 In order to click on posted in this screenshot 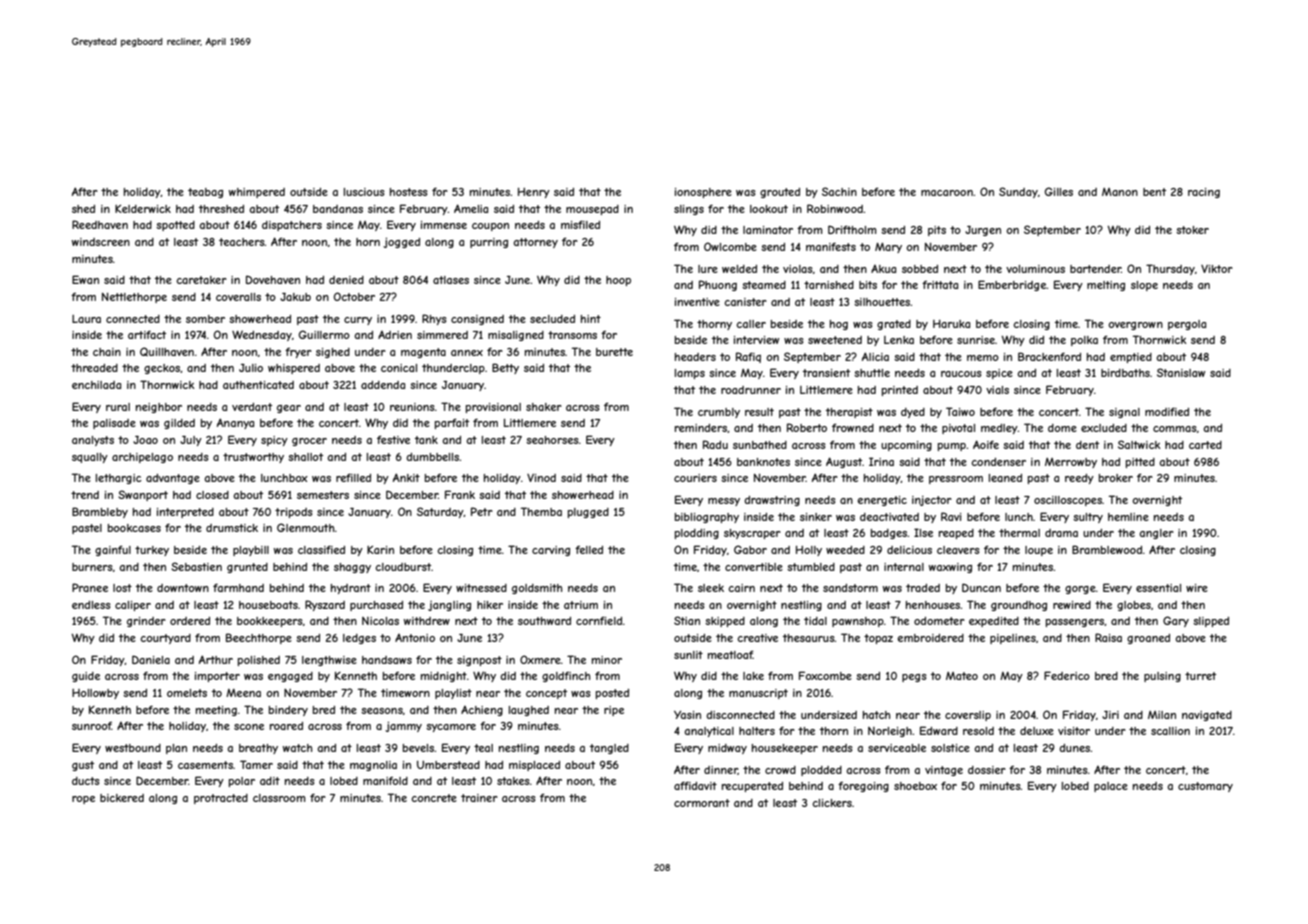, I will do `click(612, 694)`.
